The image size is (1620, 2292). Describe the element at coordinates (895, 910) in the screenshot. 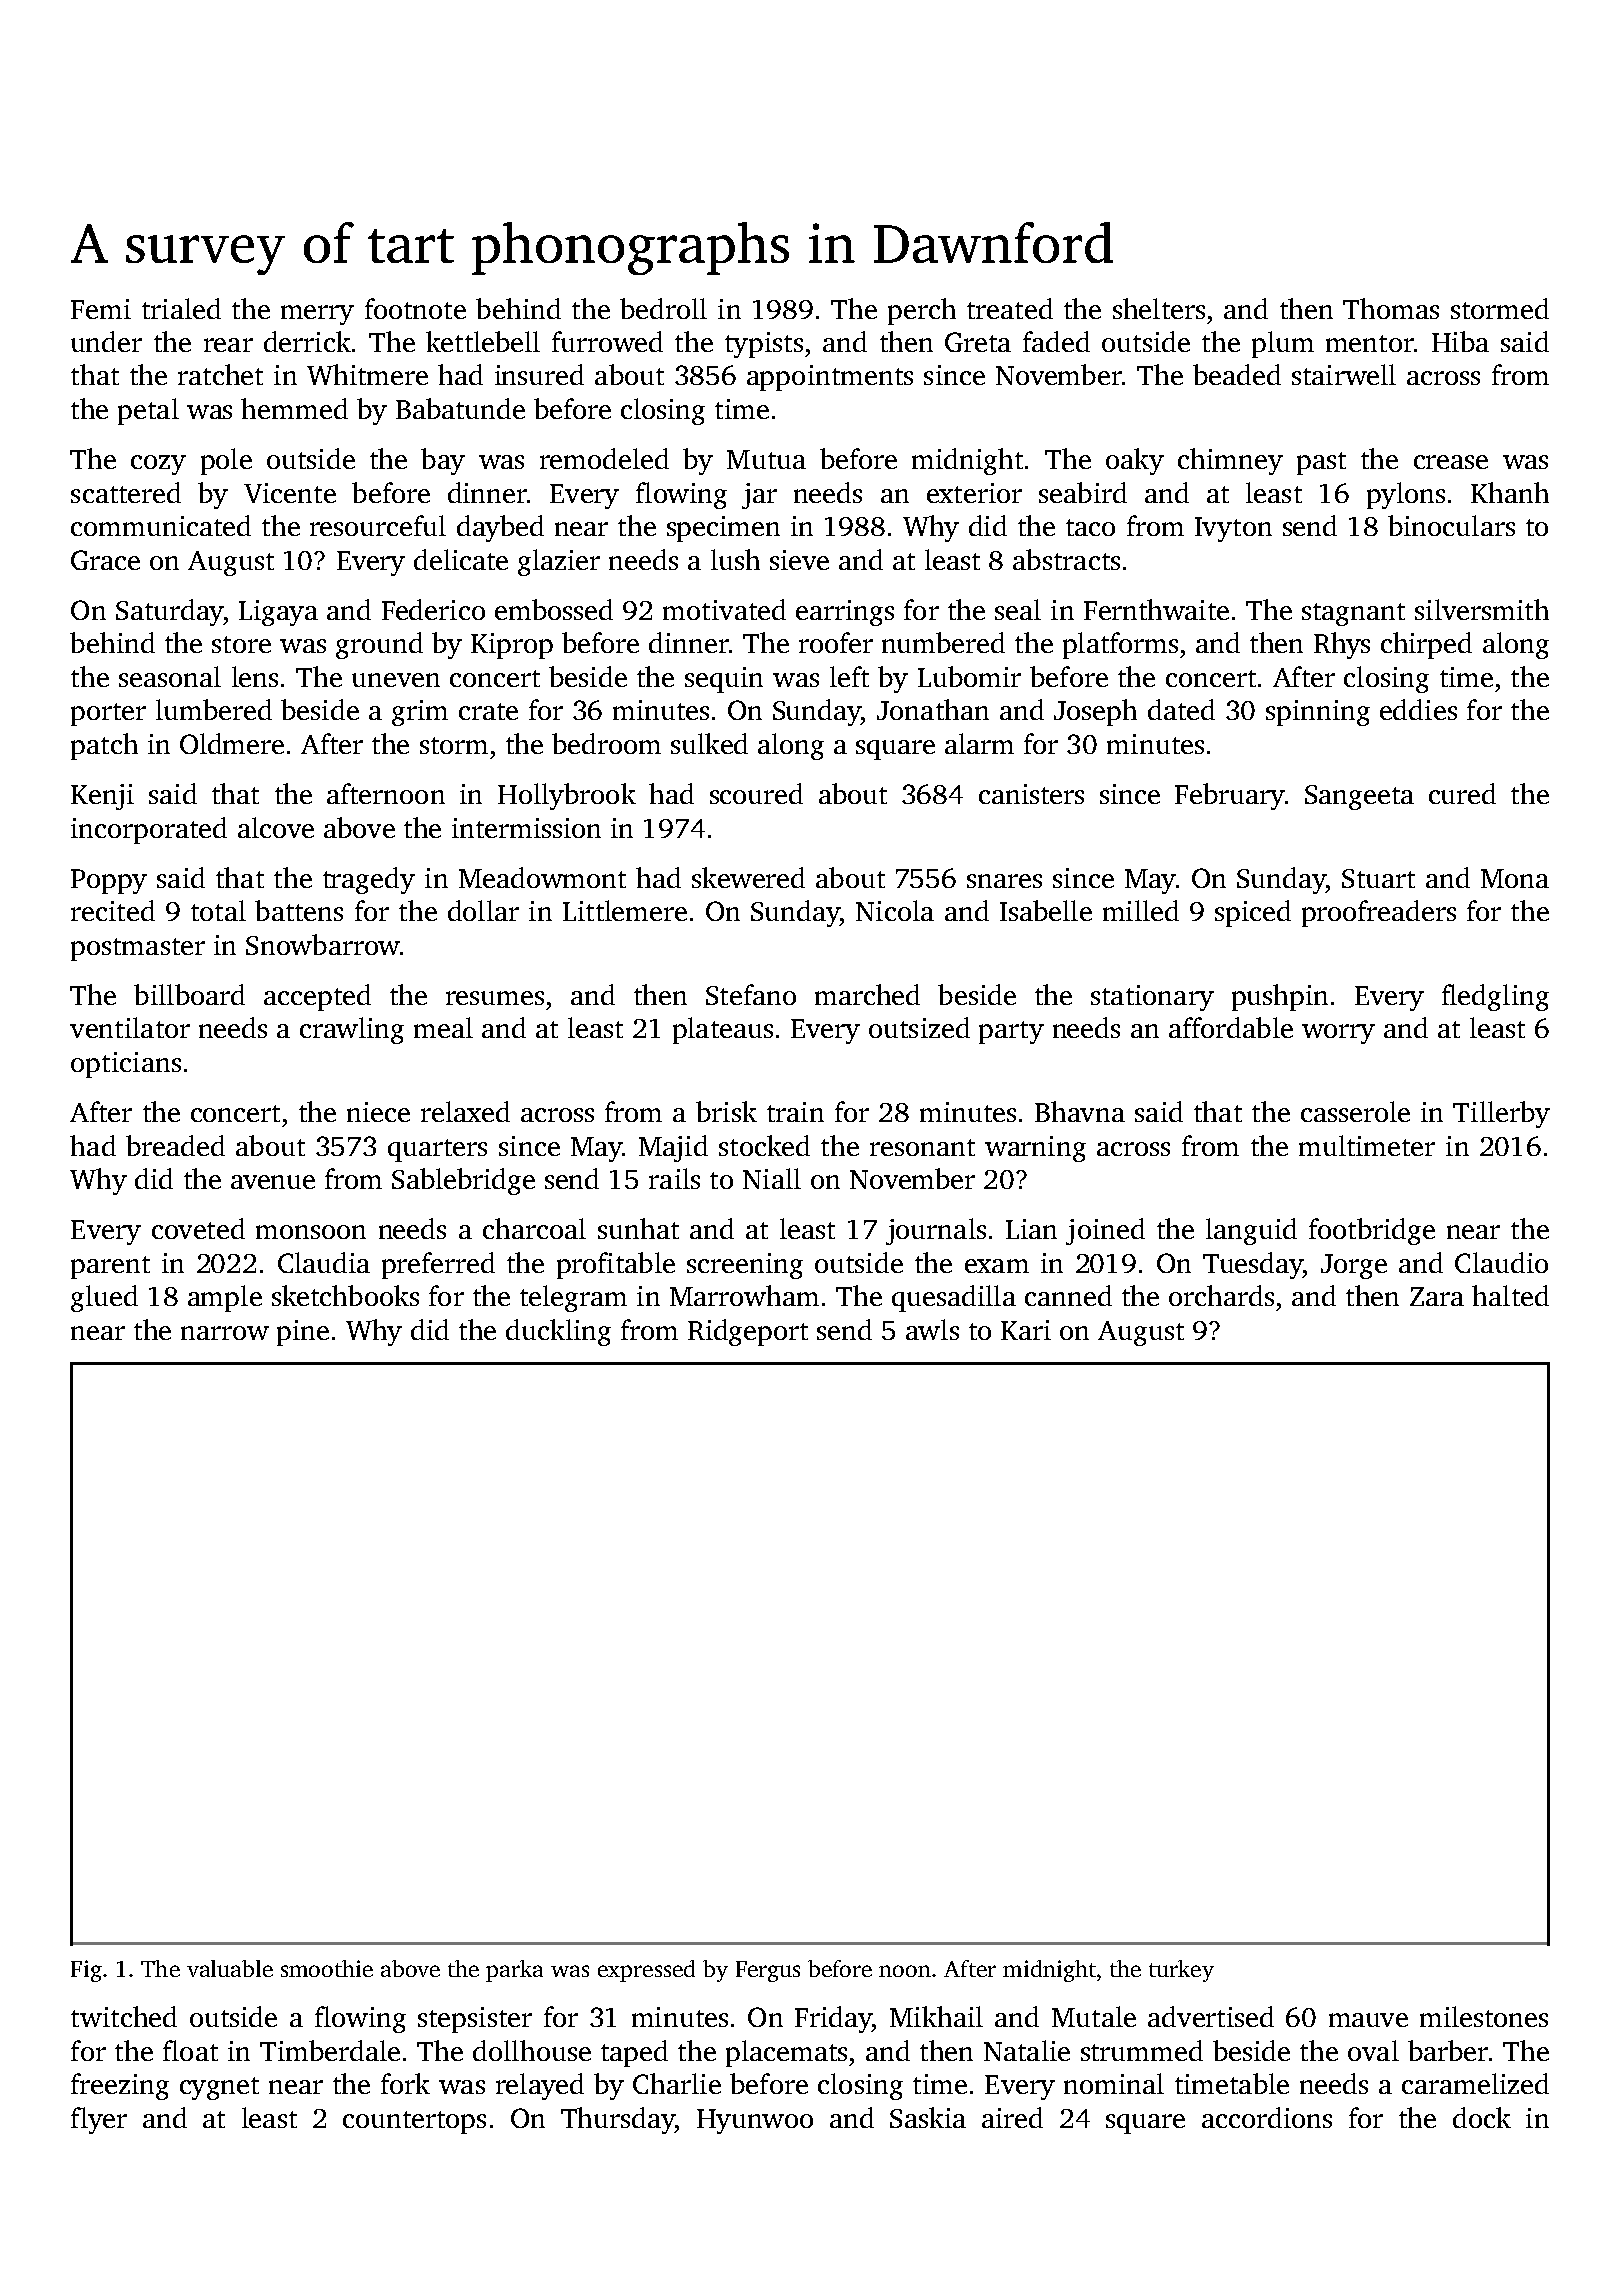

I see `Nicola` at that location.
